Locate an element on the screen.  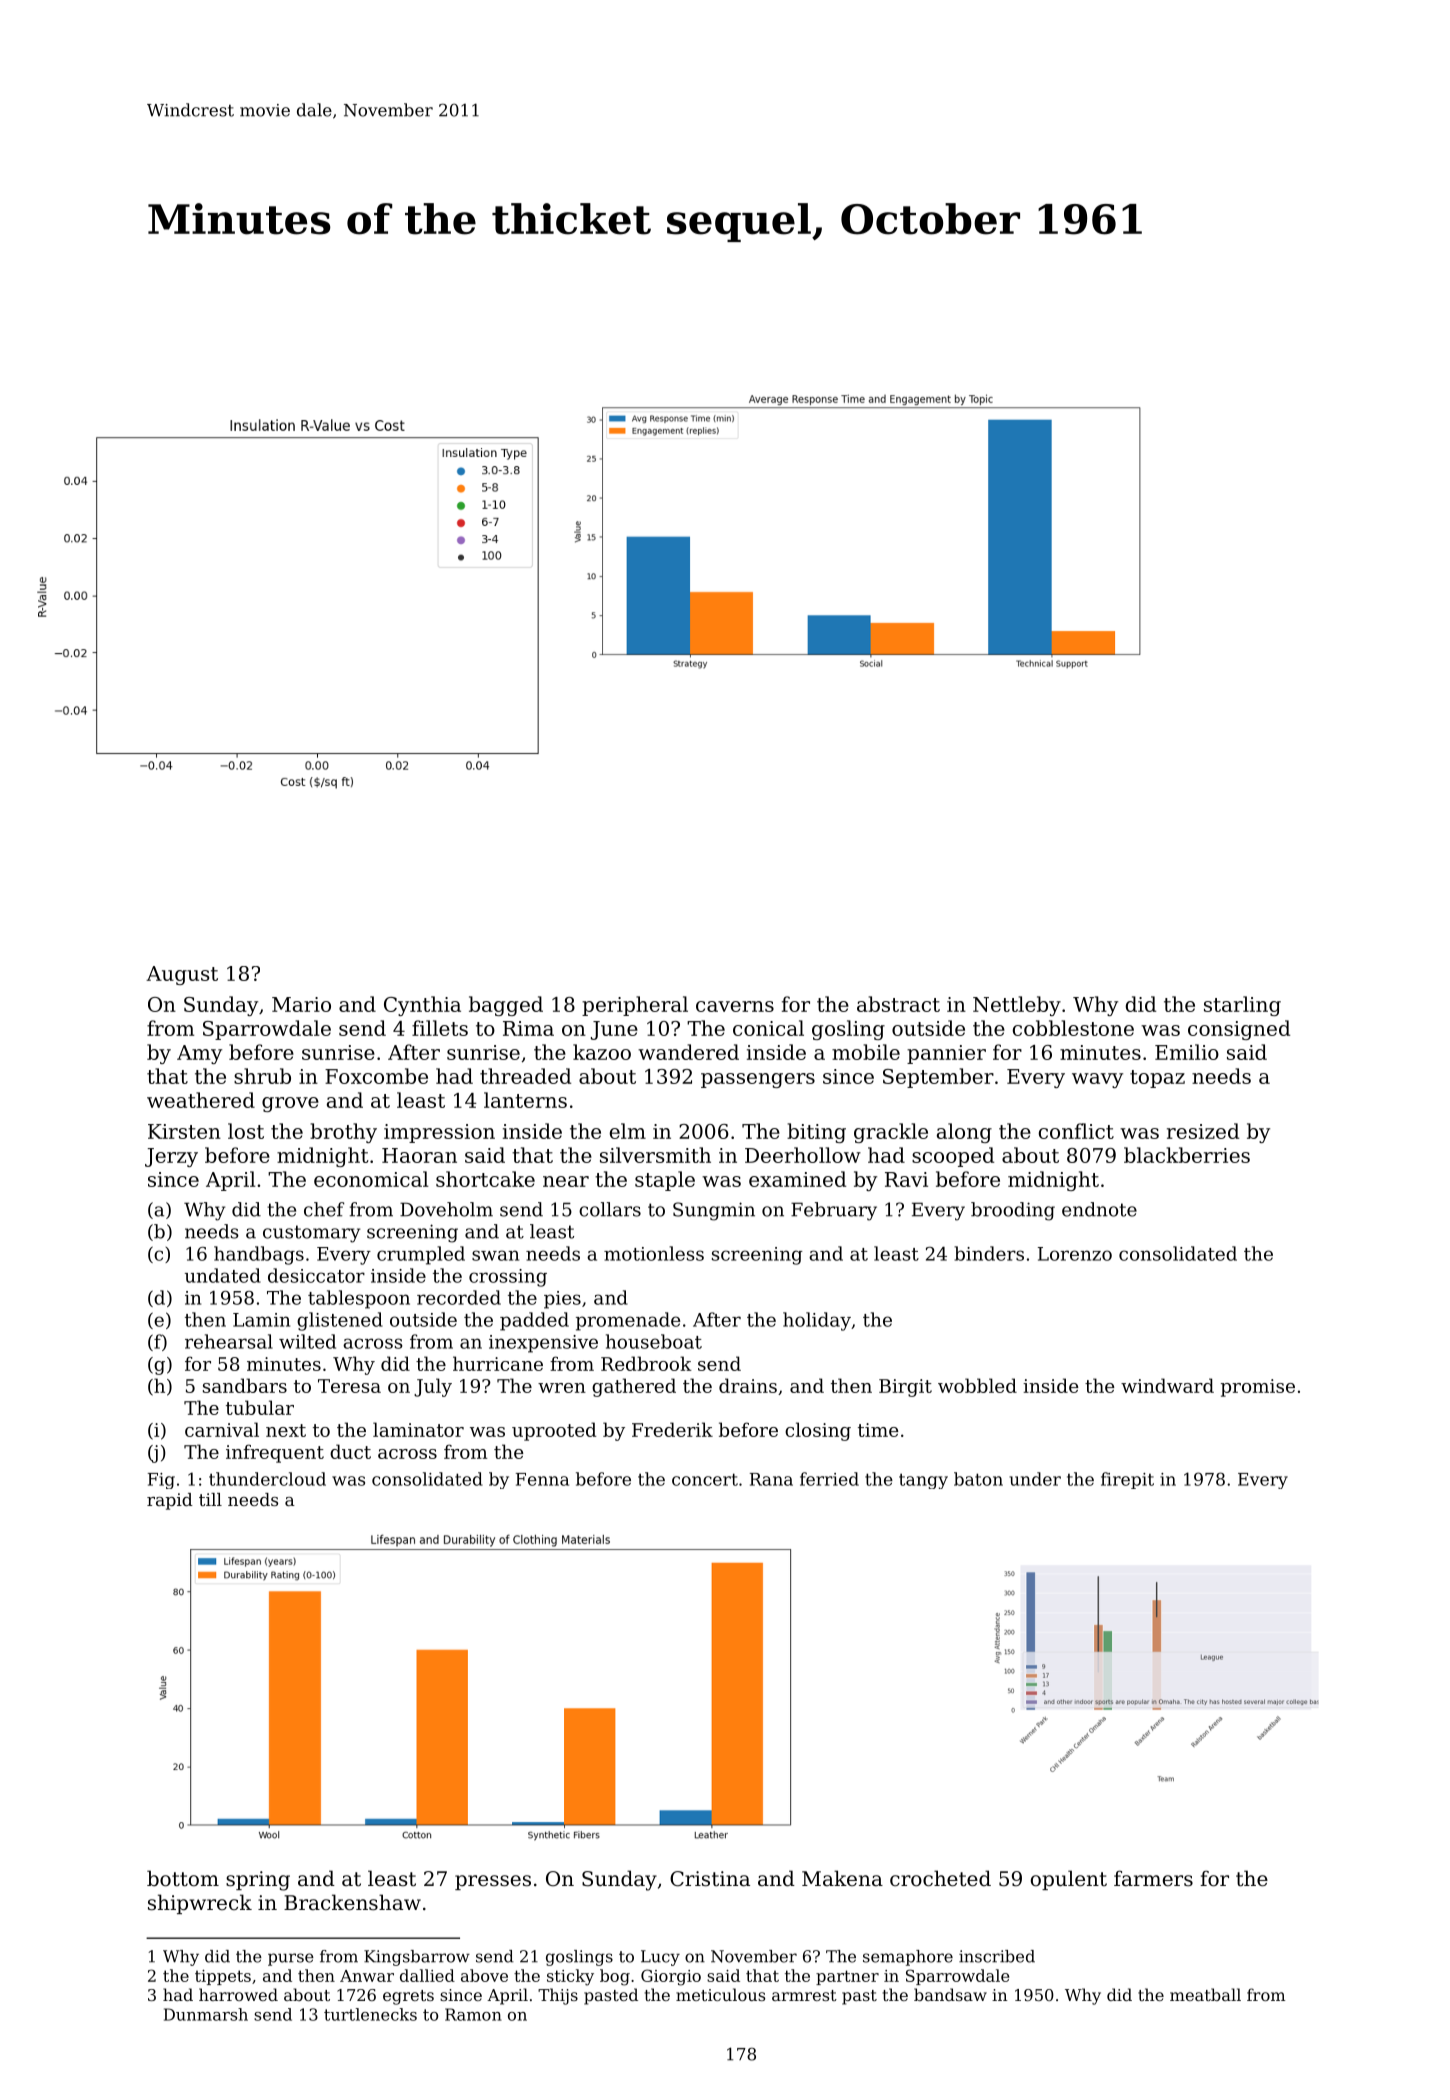
Cristina is located at coordinates (710, 1879).
